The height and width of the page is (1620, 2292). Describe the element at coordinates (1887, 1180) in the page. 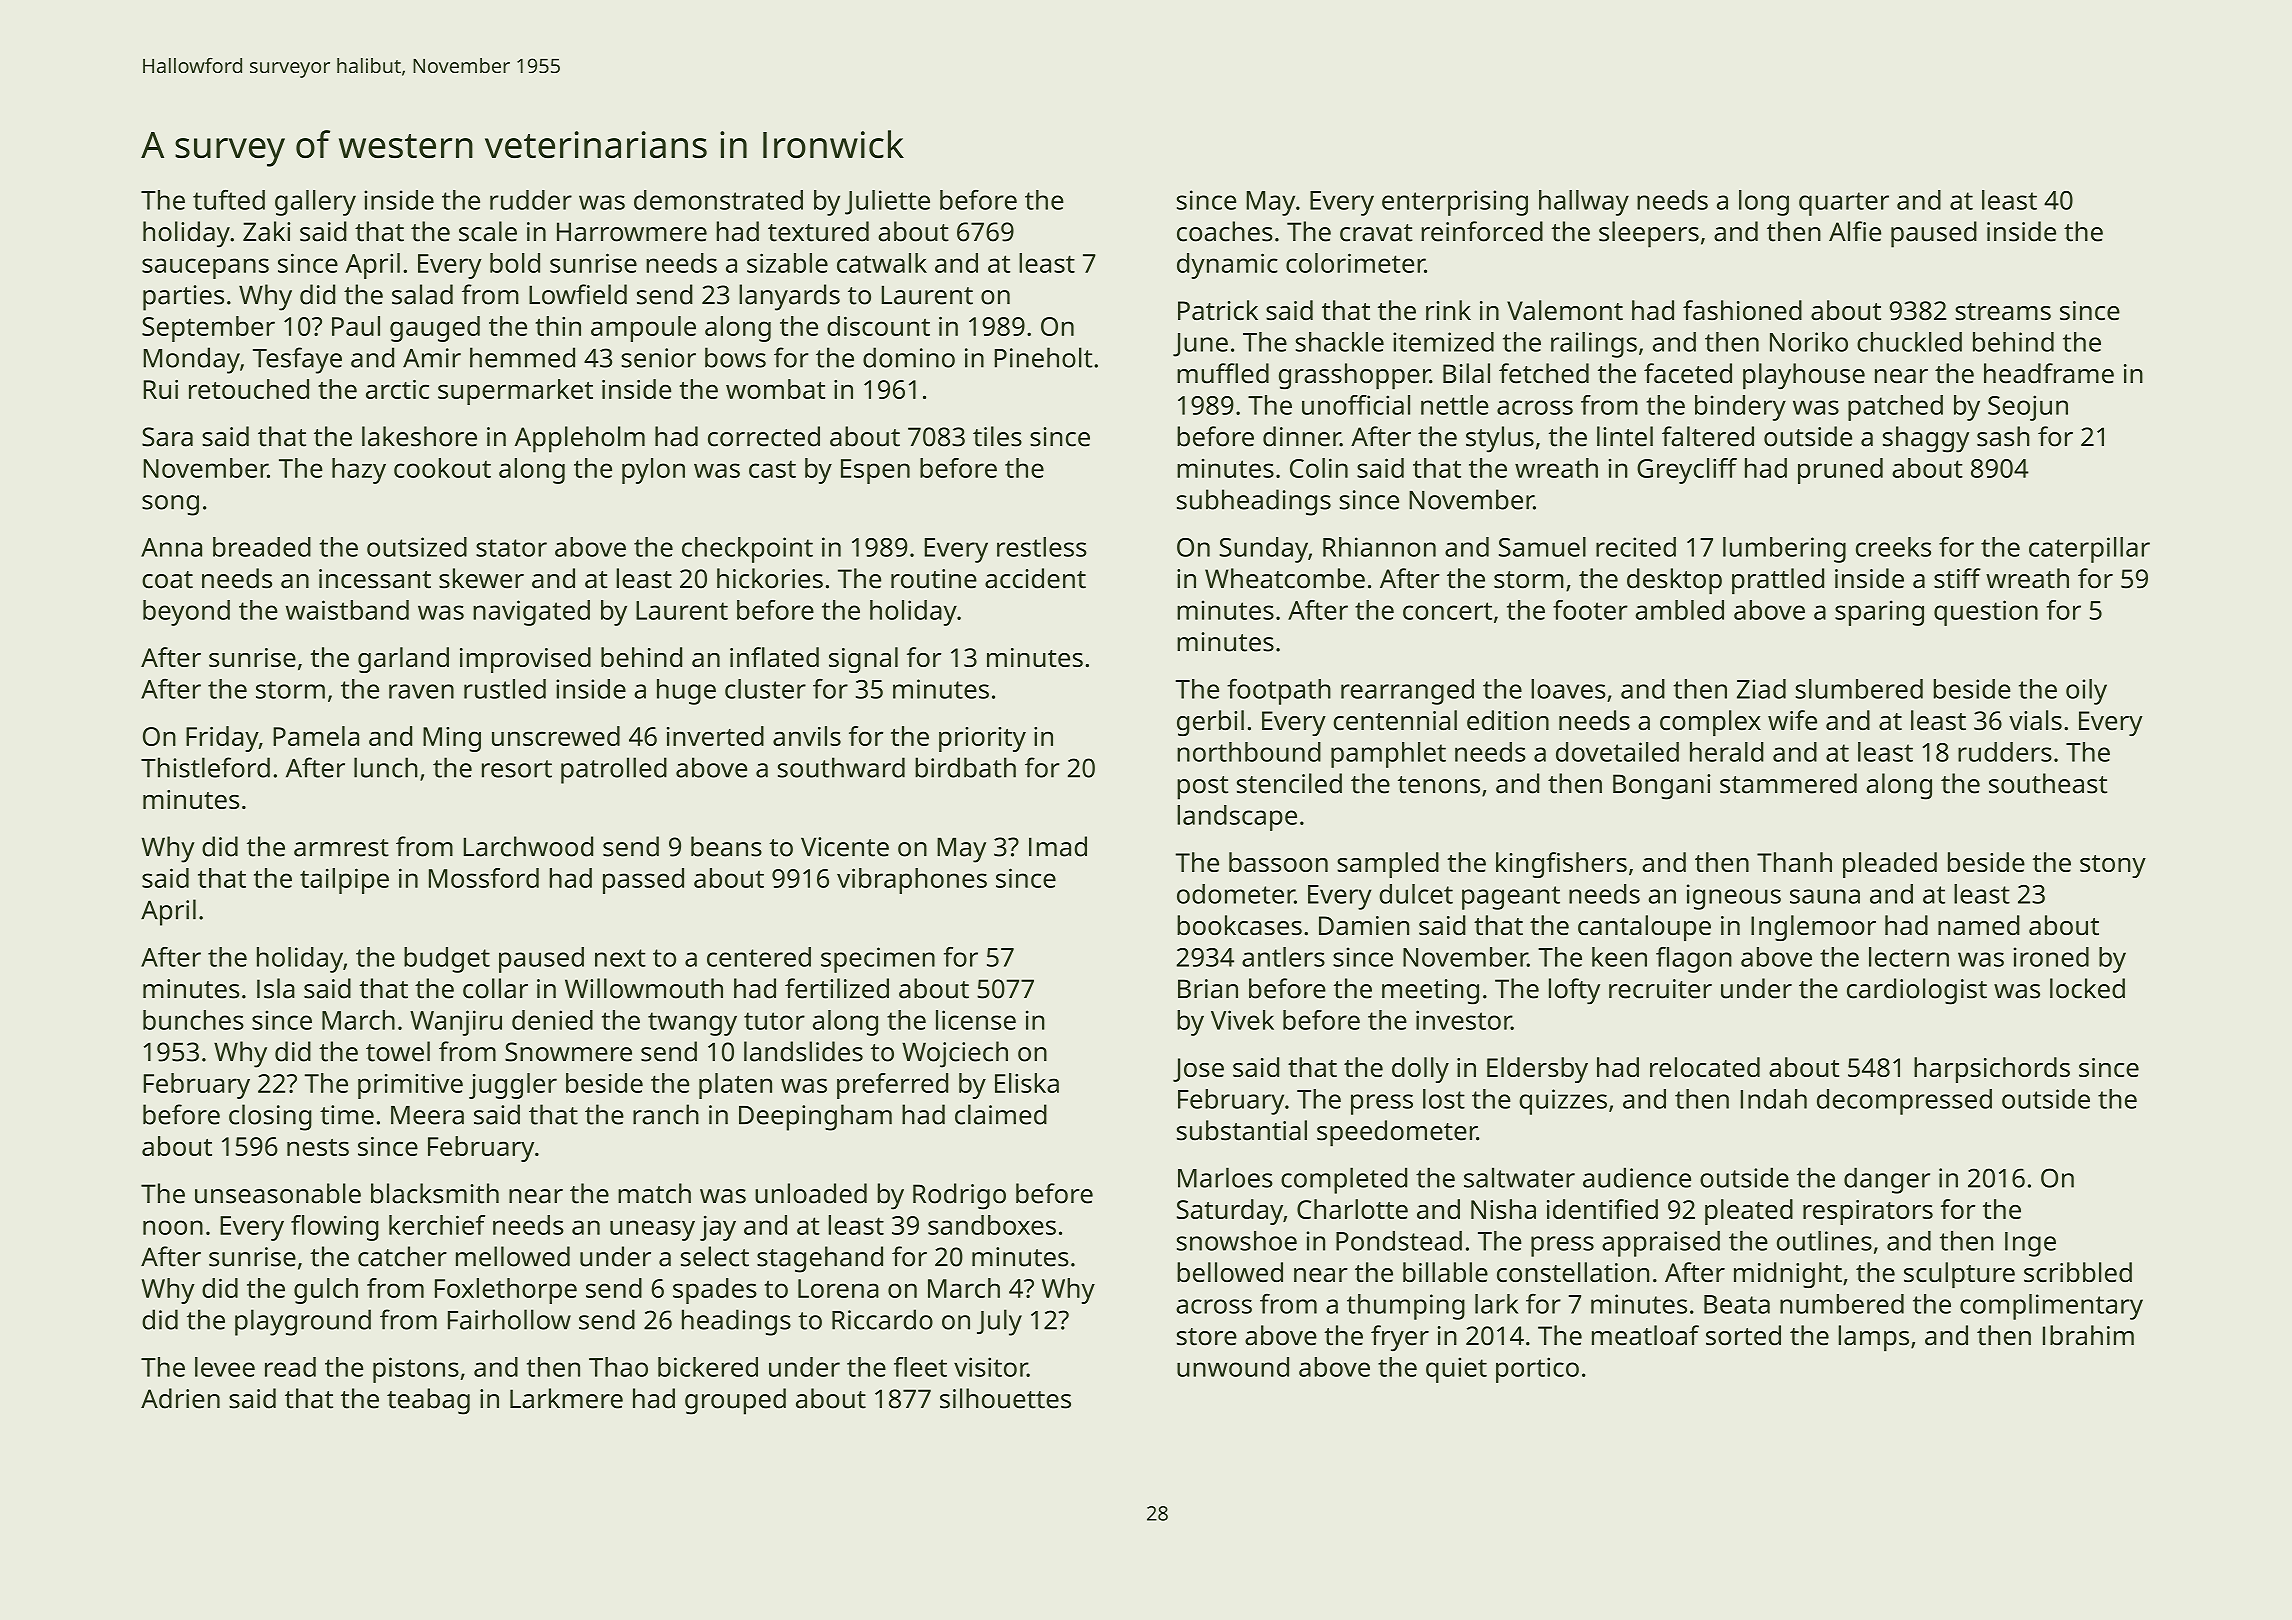

I see `danger` at that location.
